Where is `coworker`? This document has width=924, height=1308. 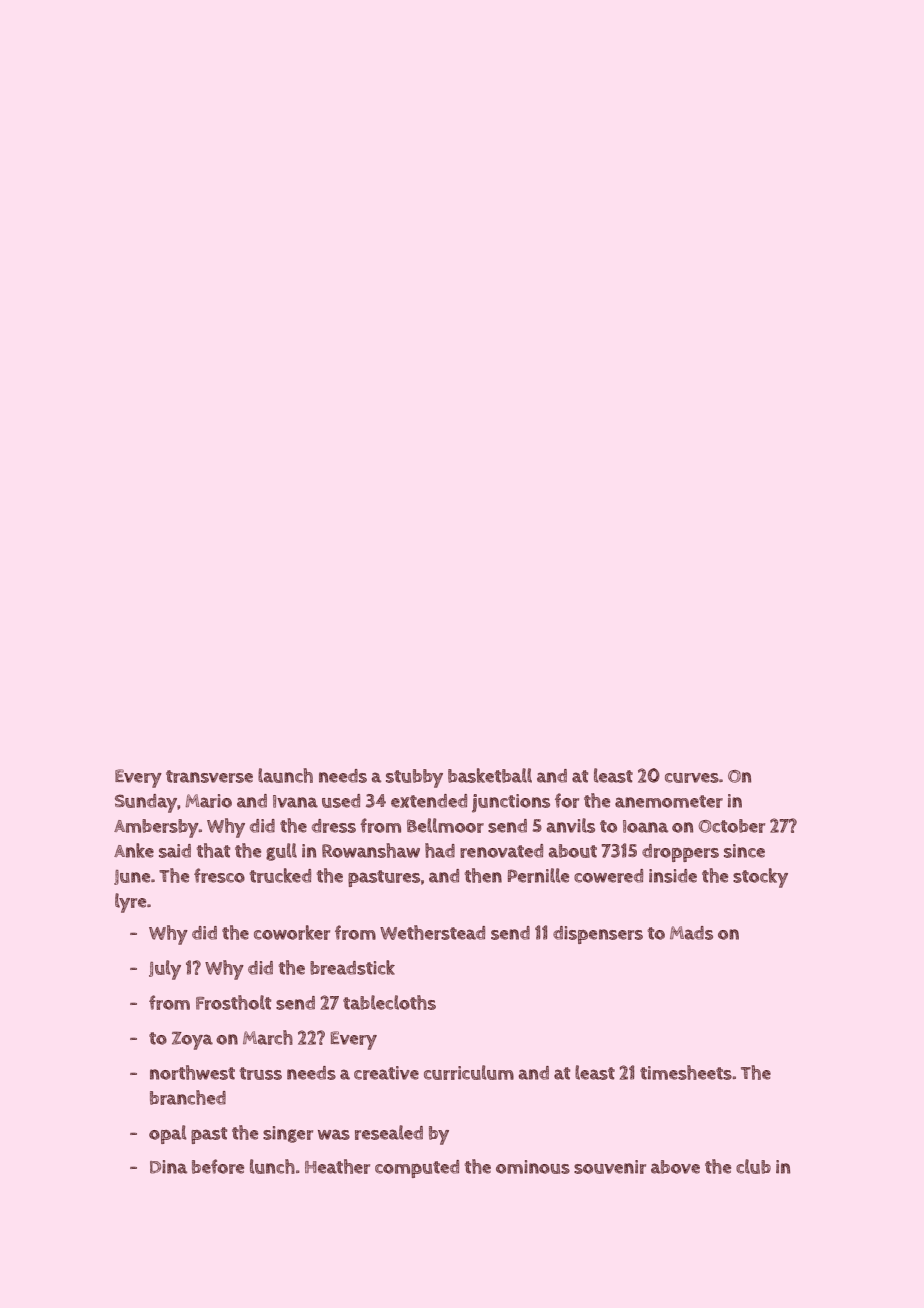
coworker is located at coordinates (292, 932).
